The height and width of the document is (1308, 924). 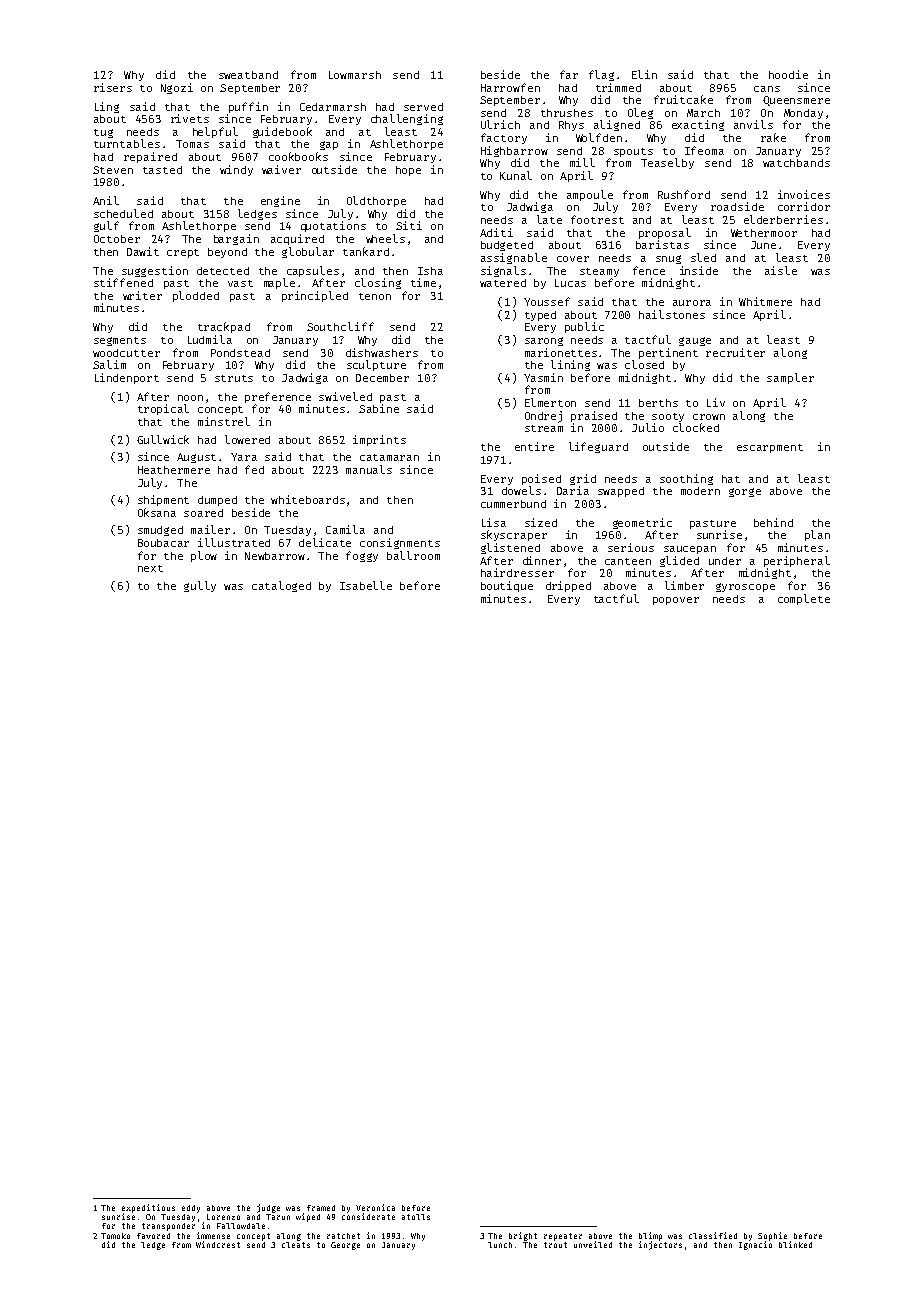 I want to click on gully, so click(x=200, y=586).
